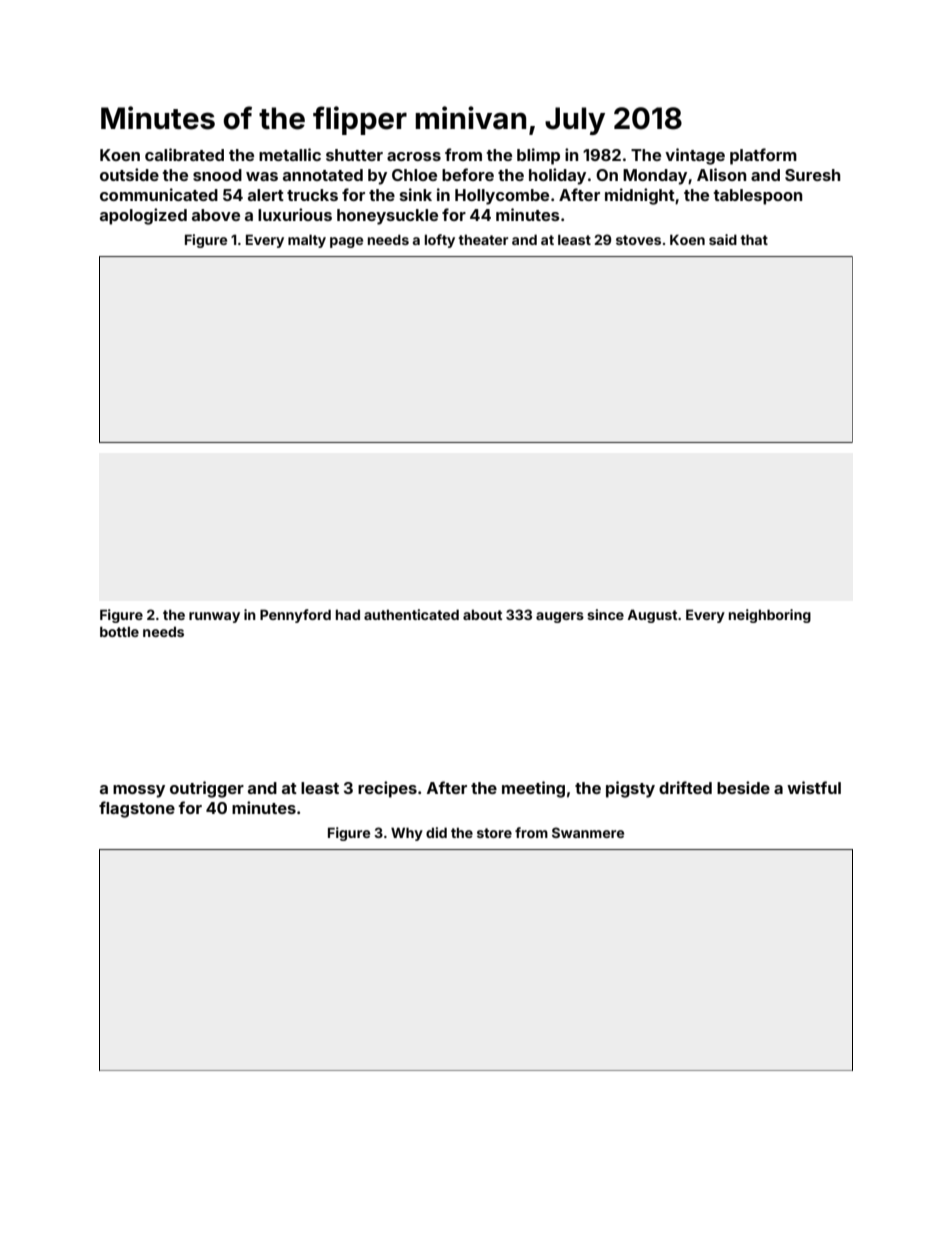 This screenshot has height=1233, width=952. What do you see at coordinates (482, 615) in the screenshot?
I see `about` at bounding box center [482, 615].
